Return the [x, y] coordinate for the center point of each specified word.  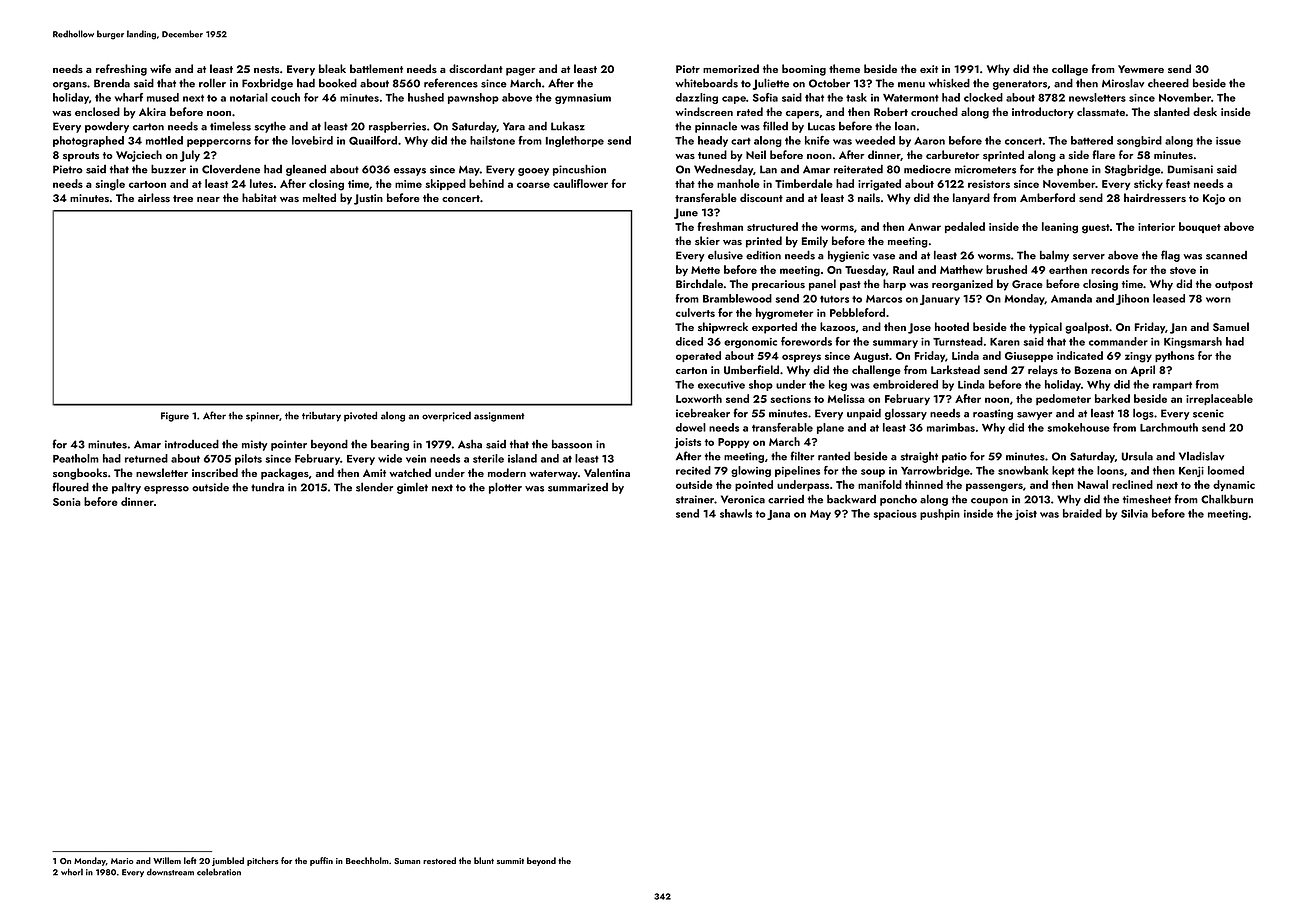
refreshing [121, 70]
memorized [731, 68]
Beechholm [367, 860]
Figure [175, 417]
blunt [484, 860]
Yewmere [1141, 69]
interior [1156, 227]
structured [772, 226]
